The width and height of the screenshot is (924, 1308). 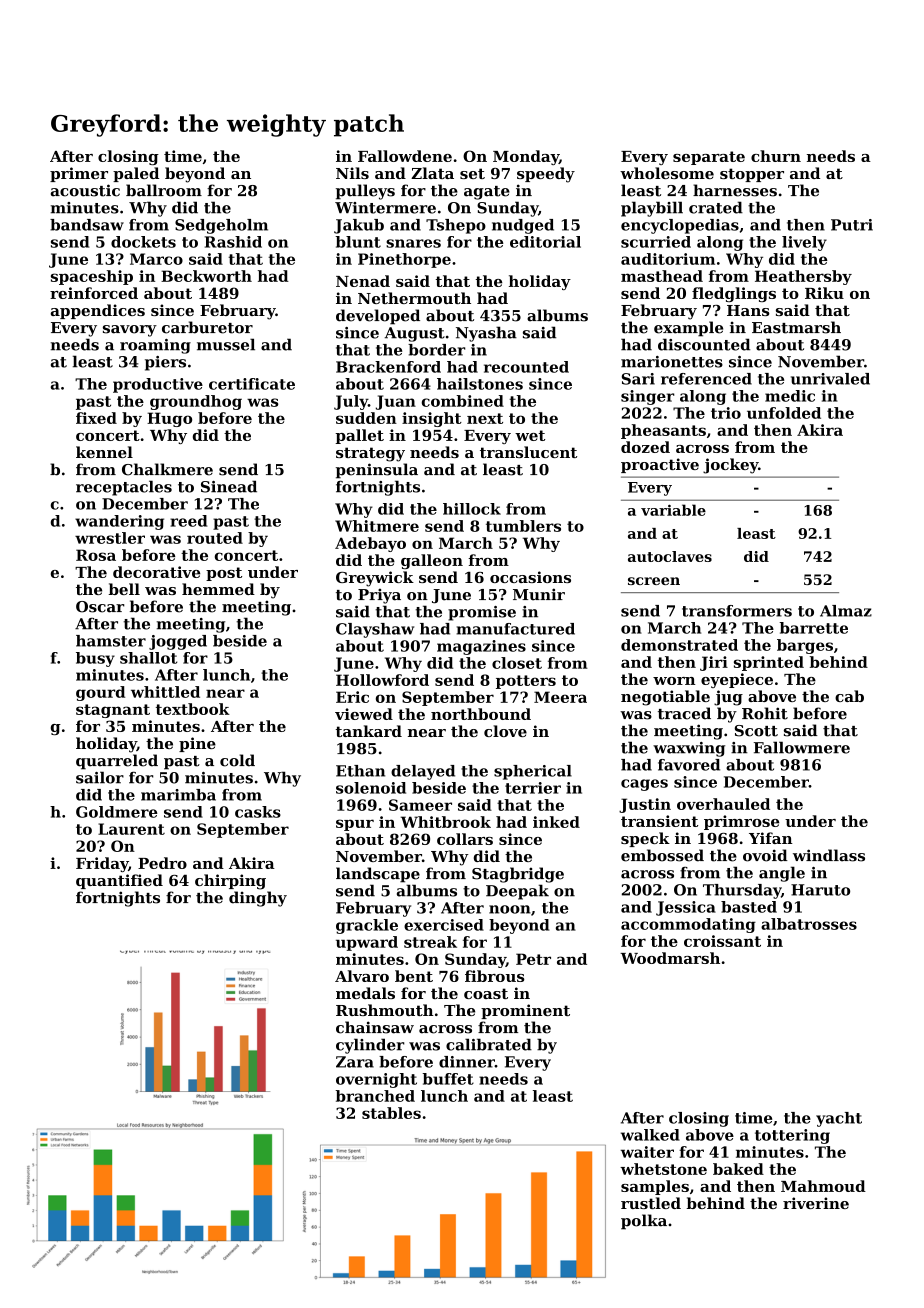 I want to click on quantified, so click(x=119, y=881).
